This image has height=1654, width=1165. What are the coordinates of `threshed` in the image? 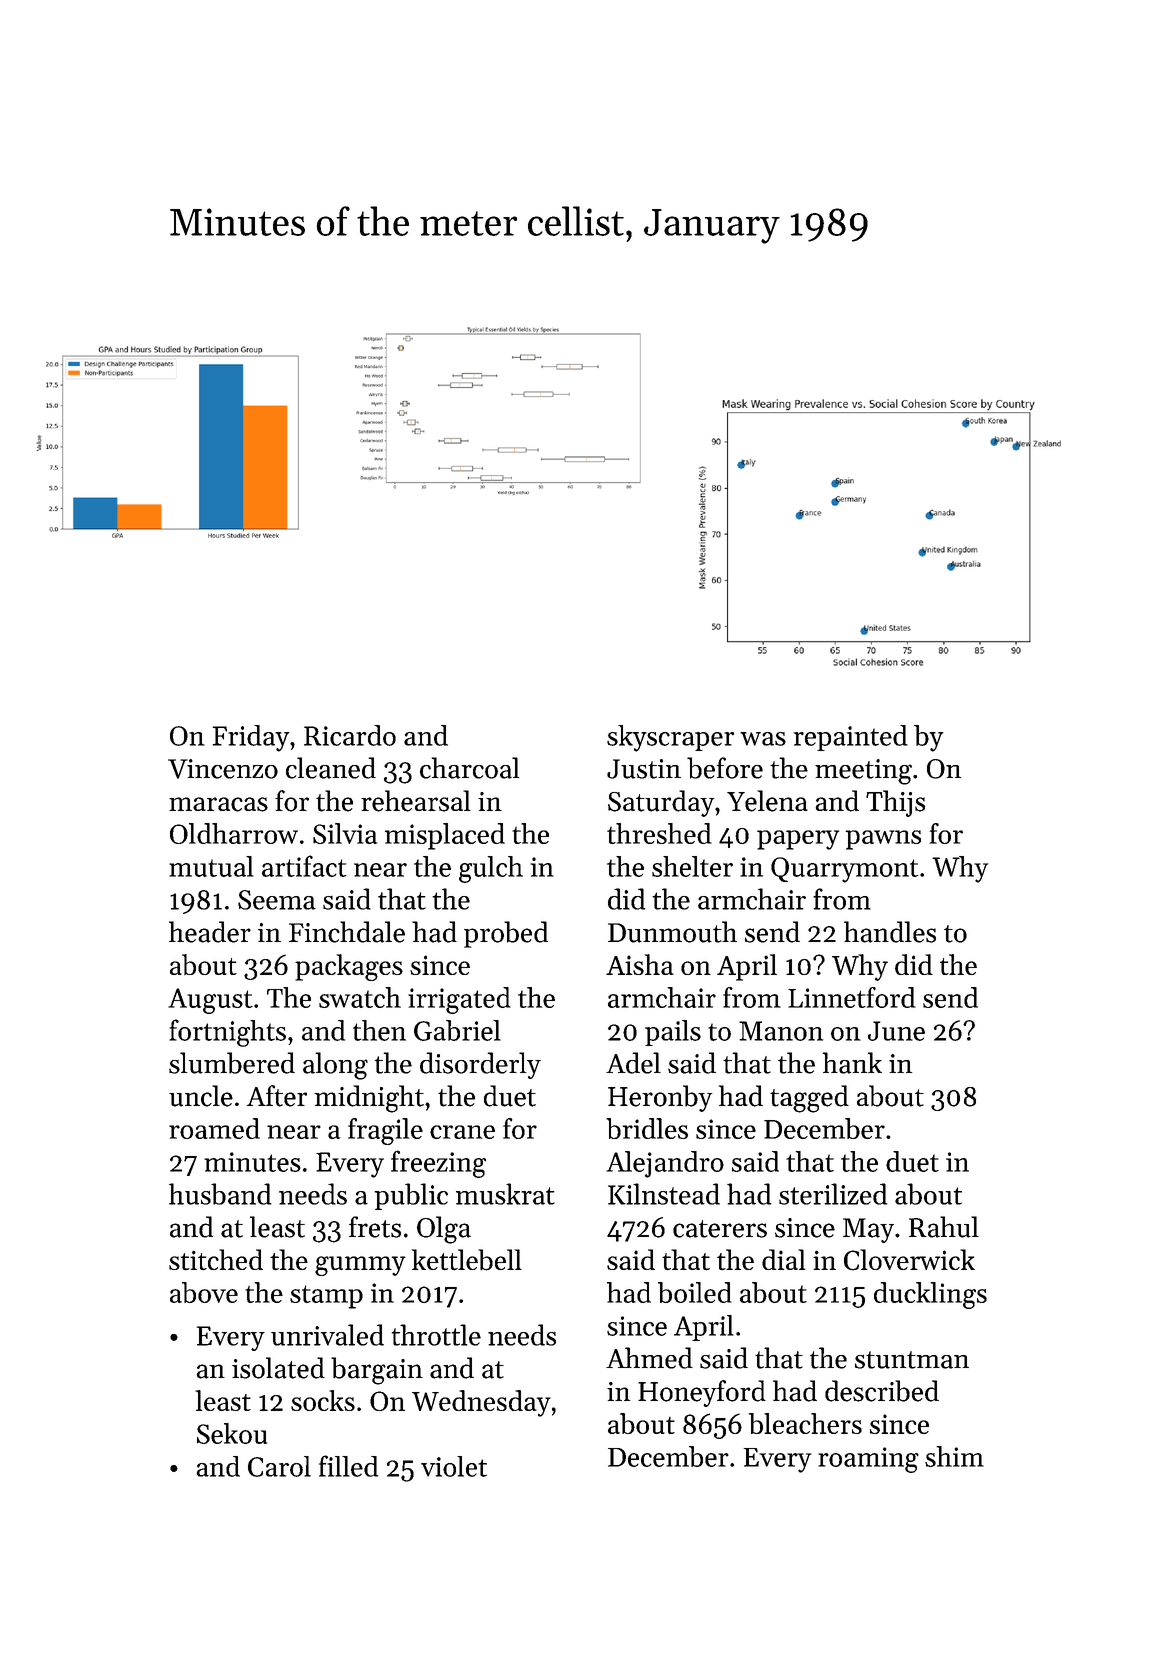 It's located at (659, 833).
